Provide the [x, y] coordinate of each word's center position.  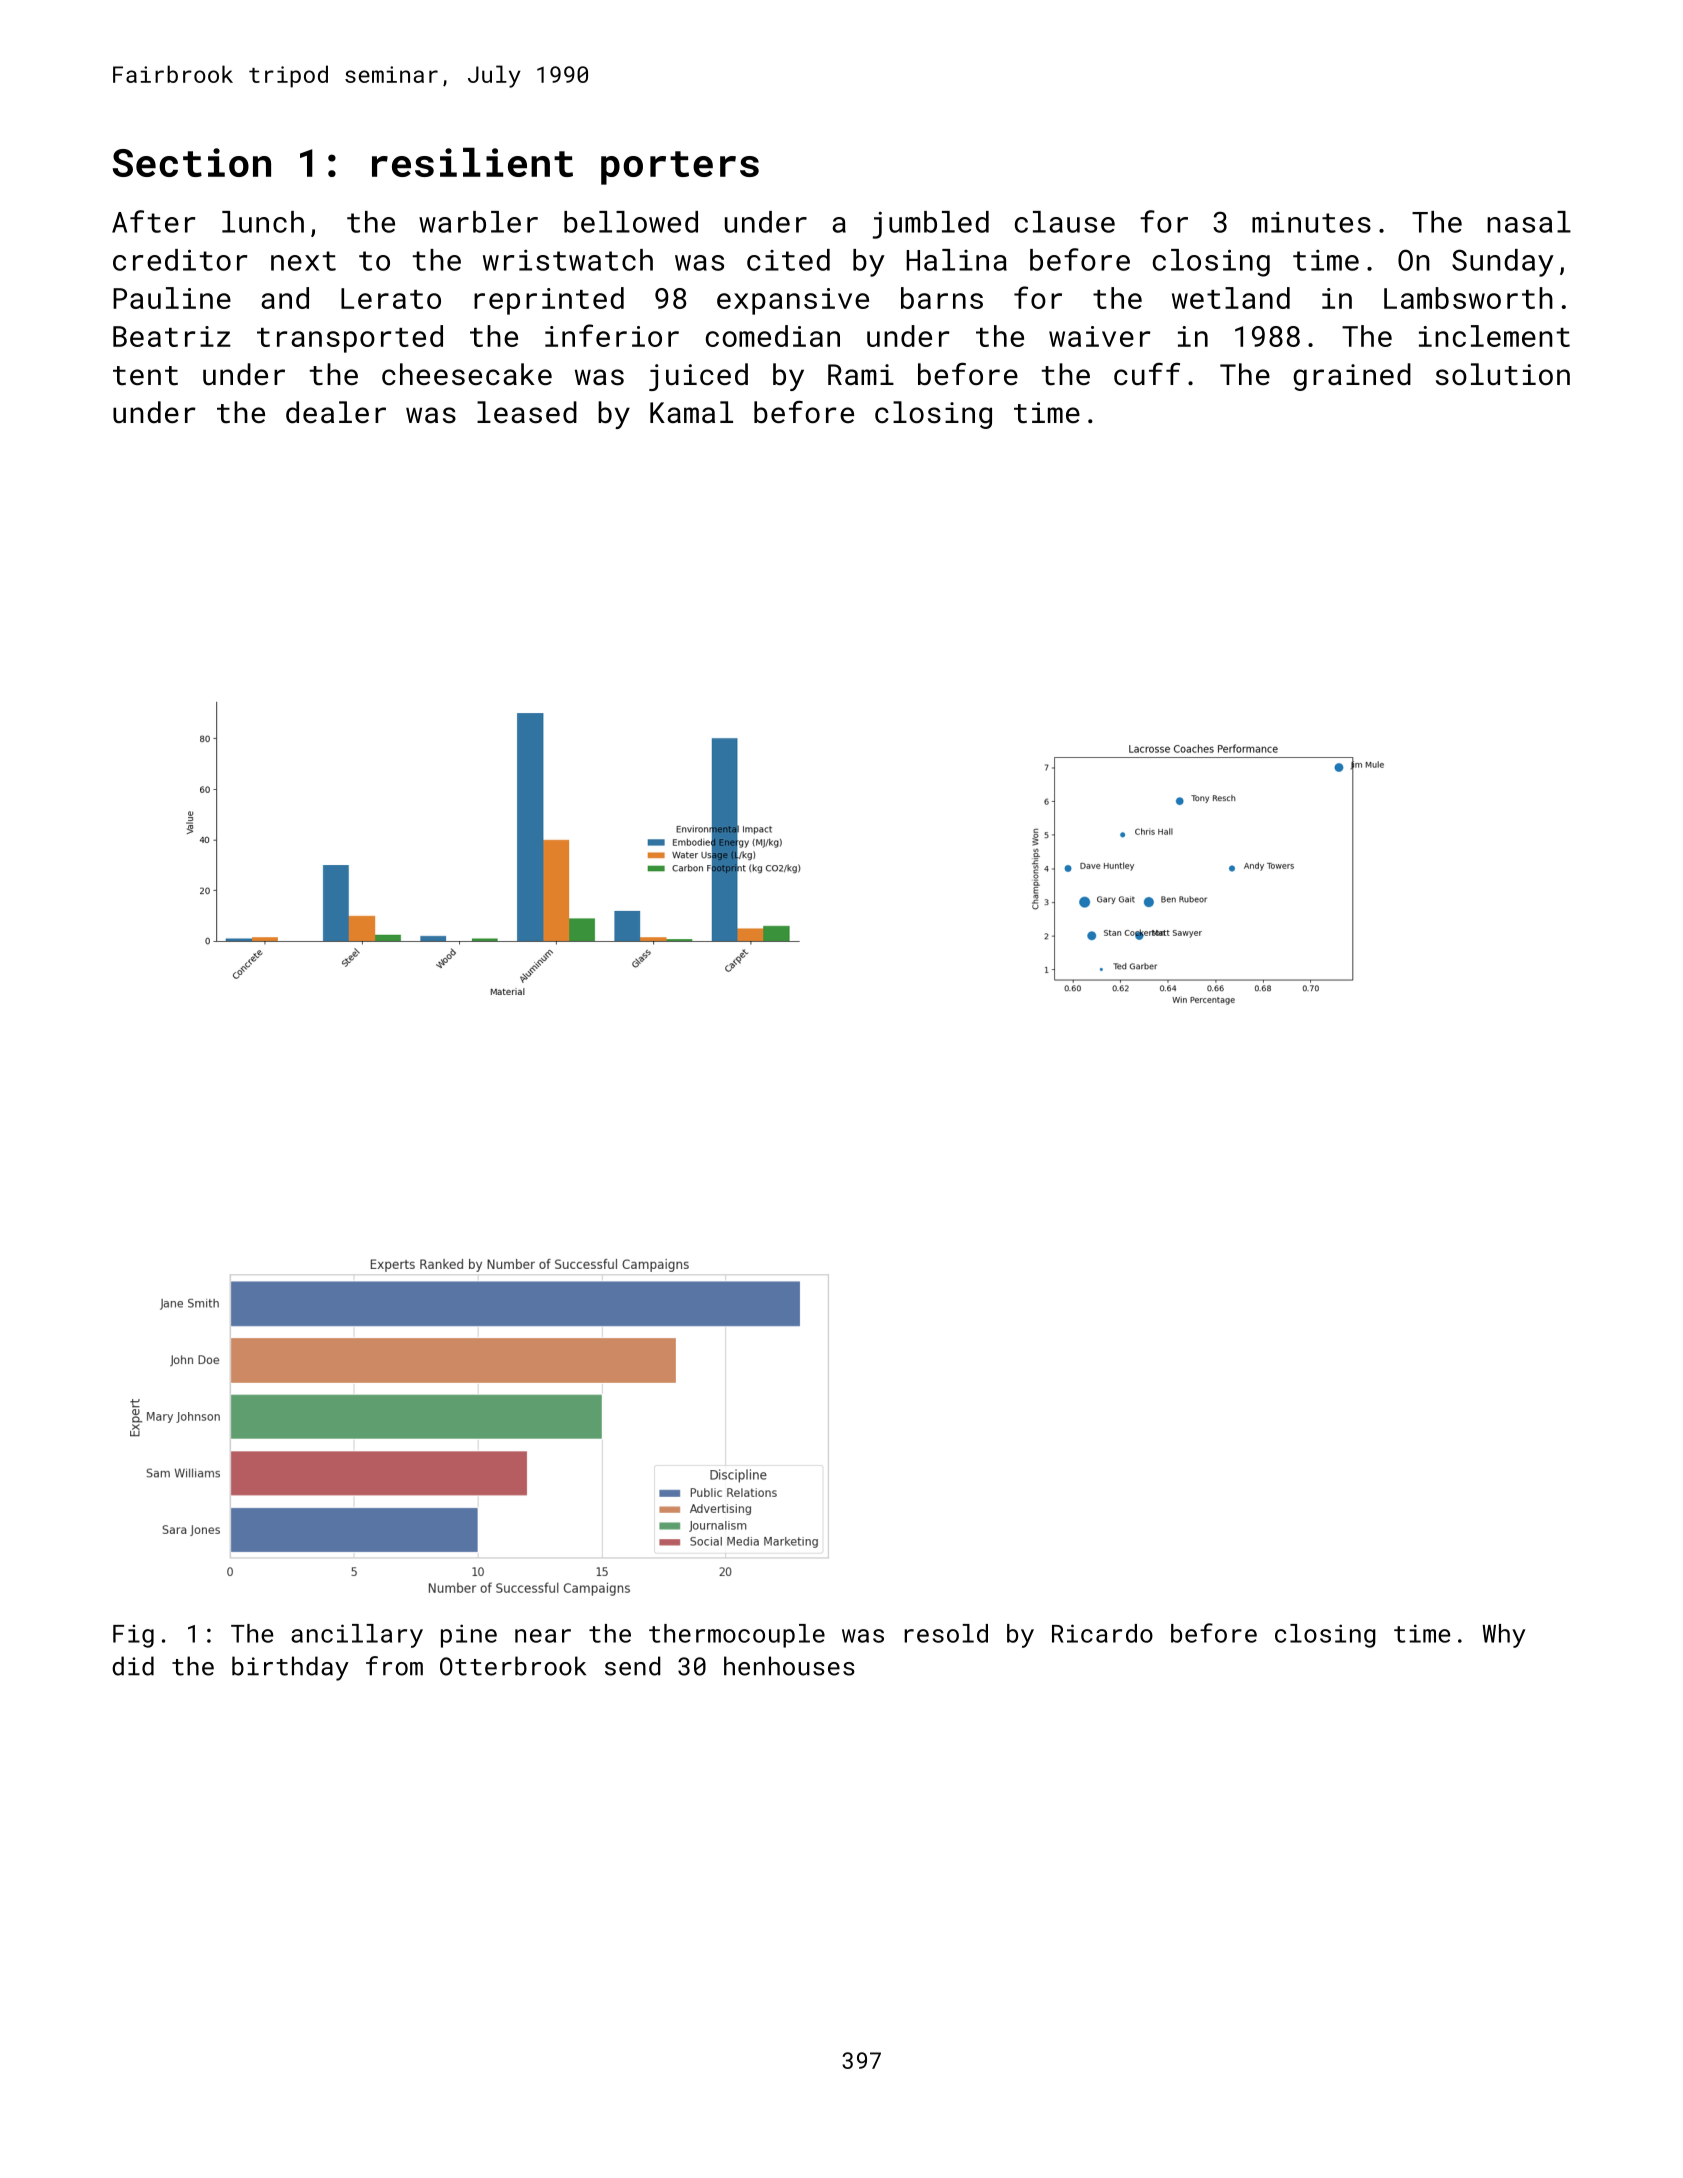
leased [527, 412]
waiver [1099, 336]
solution [1503, 374]
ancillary [357, 1636]
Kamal [691, 412]
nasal [1529, 222]
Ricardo [1102, 1633]
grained [1352, 377]
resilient [472, 162]
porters [680, 168]
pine [469, 1636]
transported [350, 339]
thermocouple [737, 1636]
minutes [1311, 222]
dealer [336, 412]
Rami [861, 375]
